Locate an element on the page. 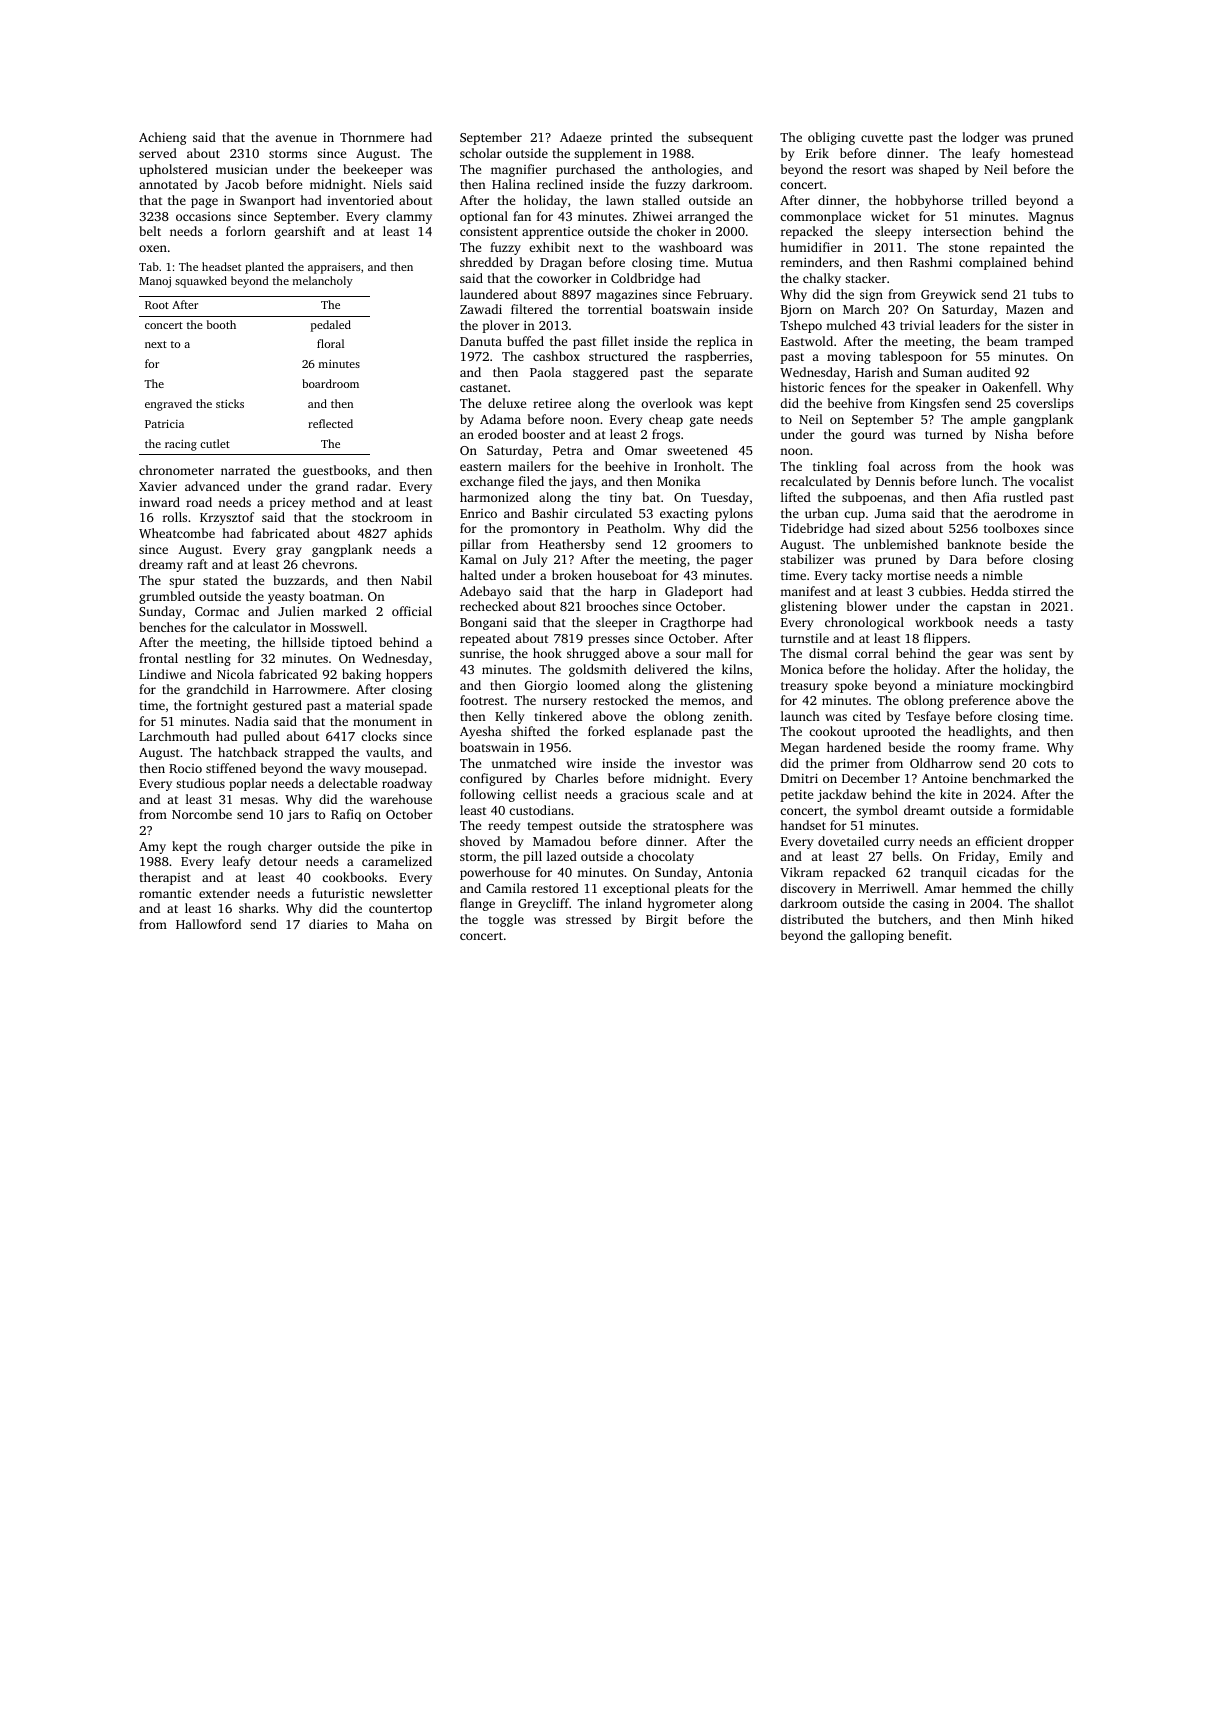  cuvette is located at coordinates (882, 138).
